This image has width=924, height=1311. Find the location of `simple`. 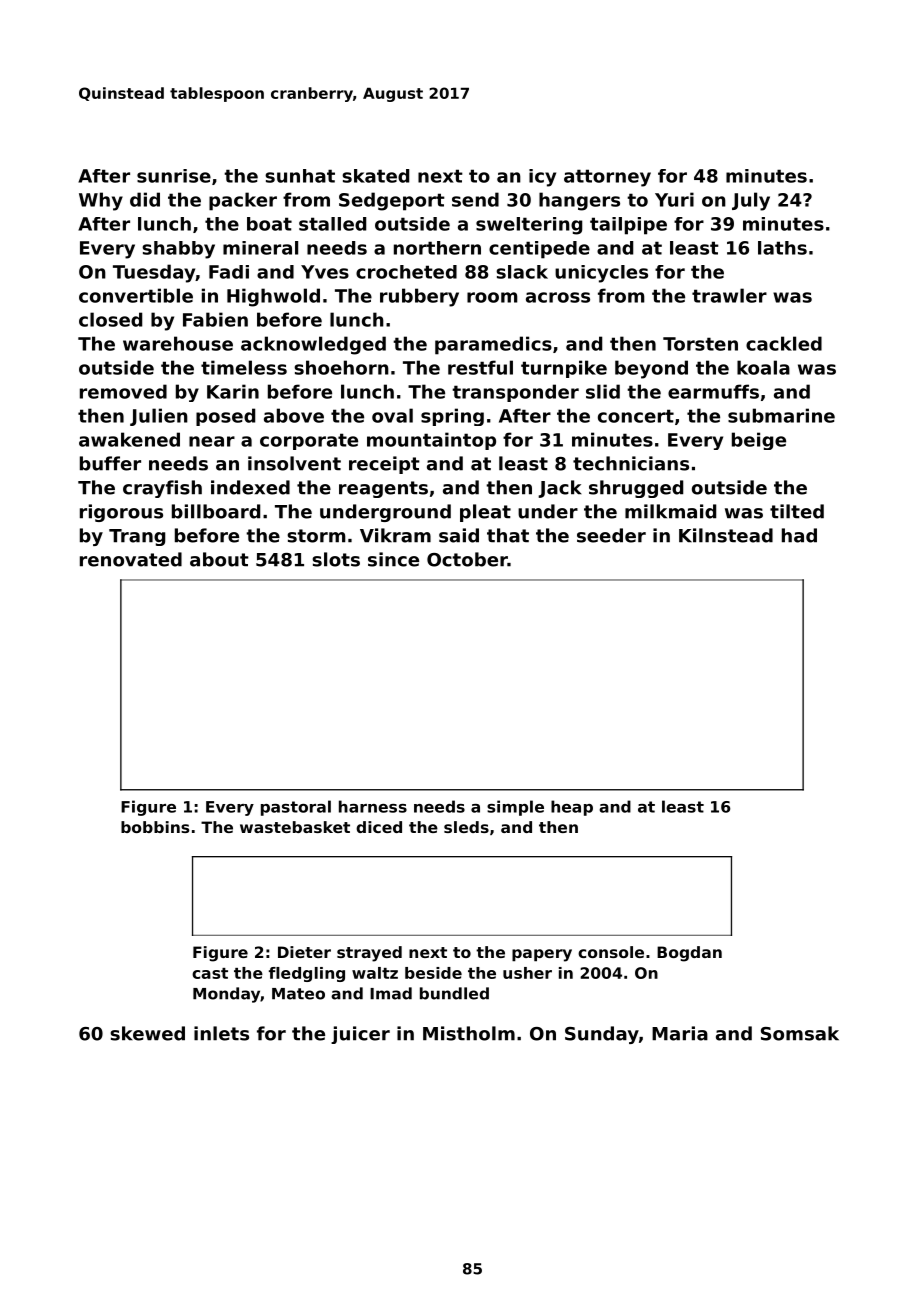

simple is located at coordinates (515, 808).
